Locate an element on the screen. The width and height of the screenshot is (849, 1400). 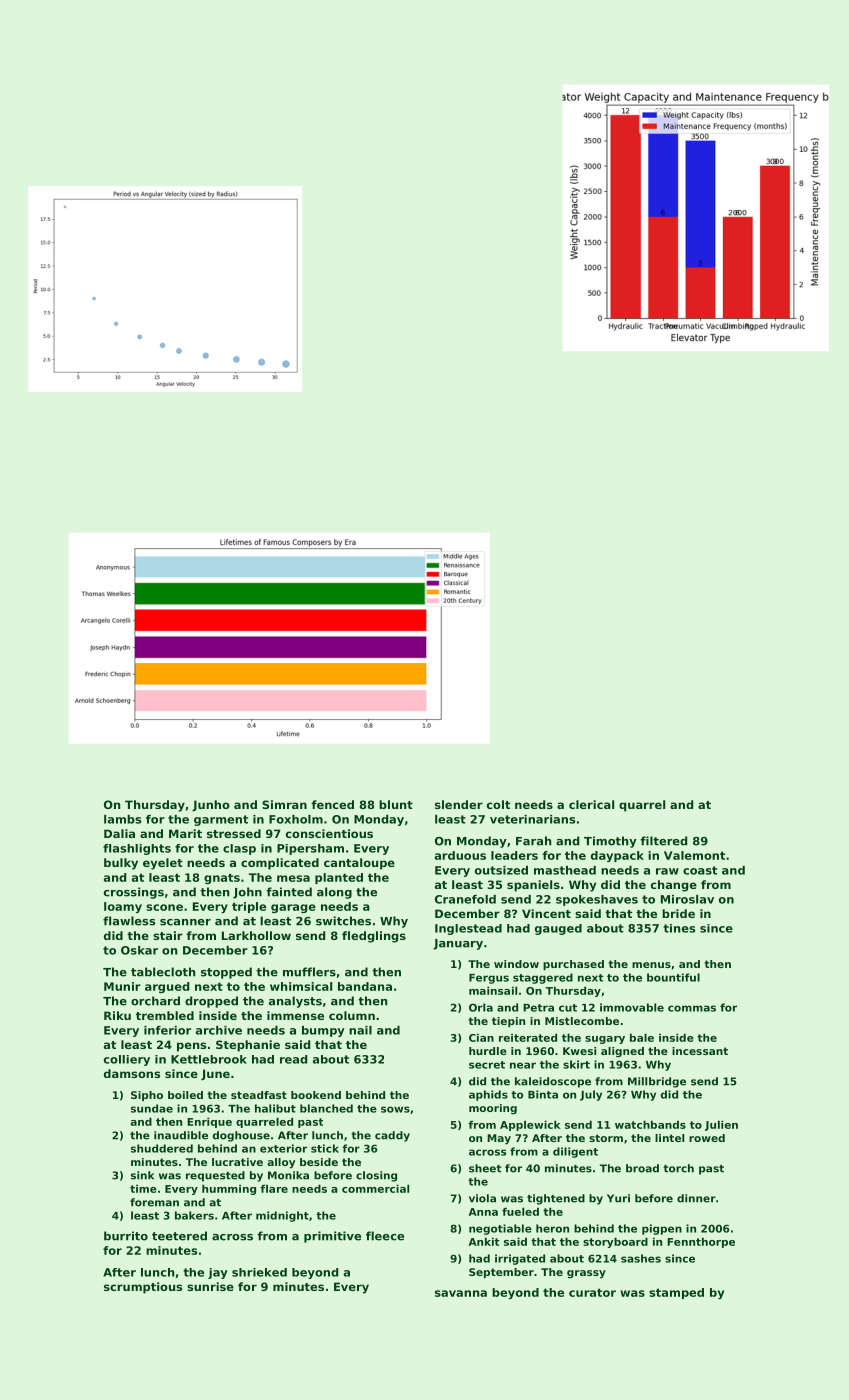
sunrise is located at coordinates (210, 1286).
